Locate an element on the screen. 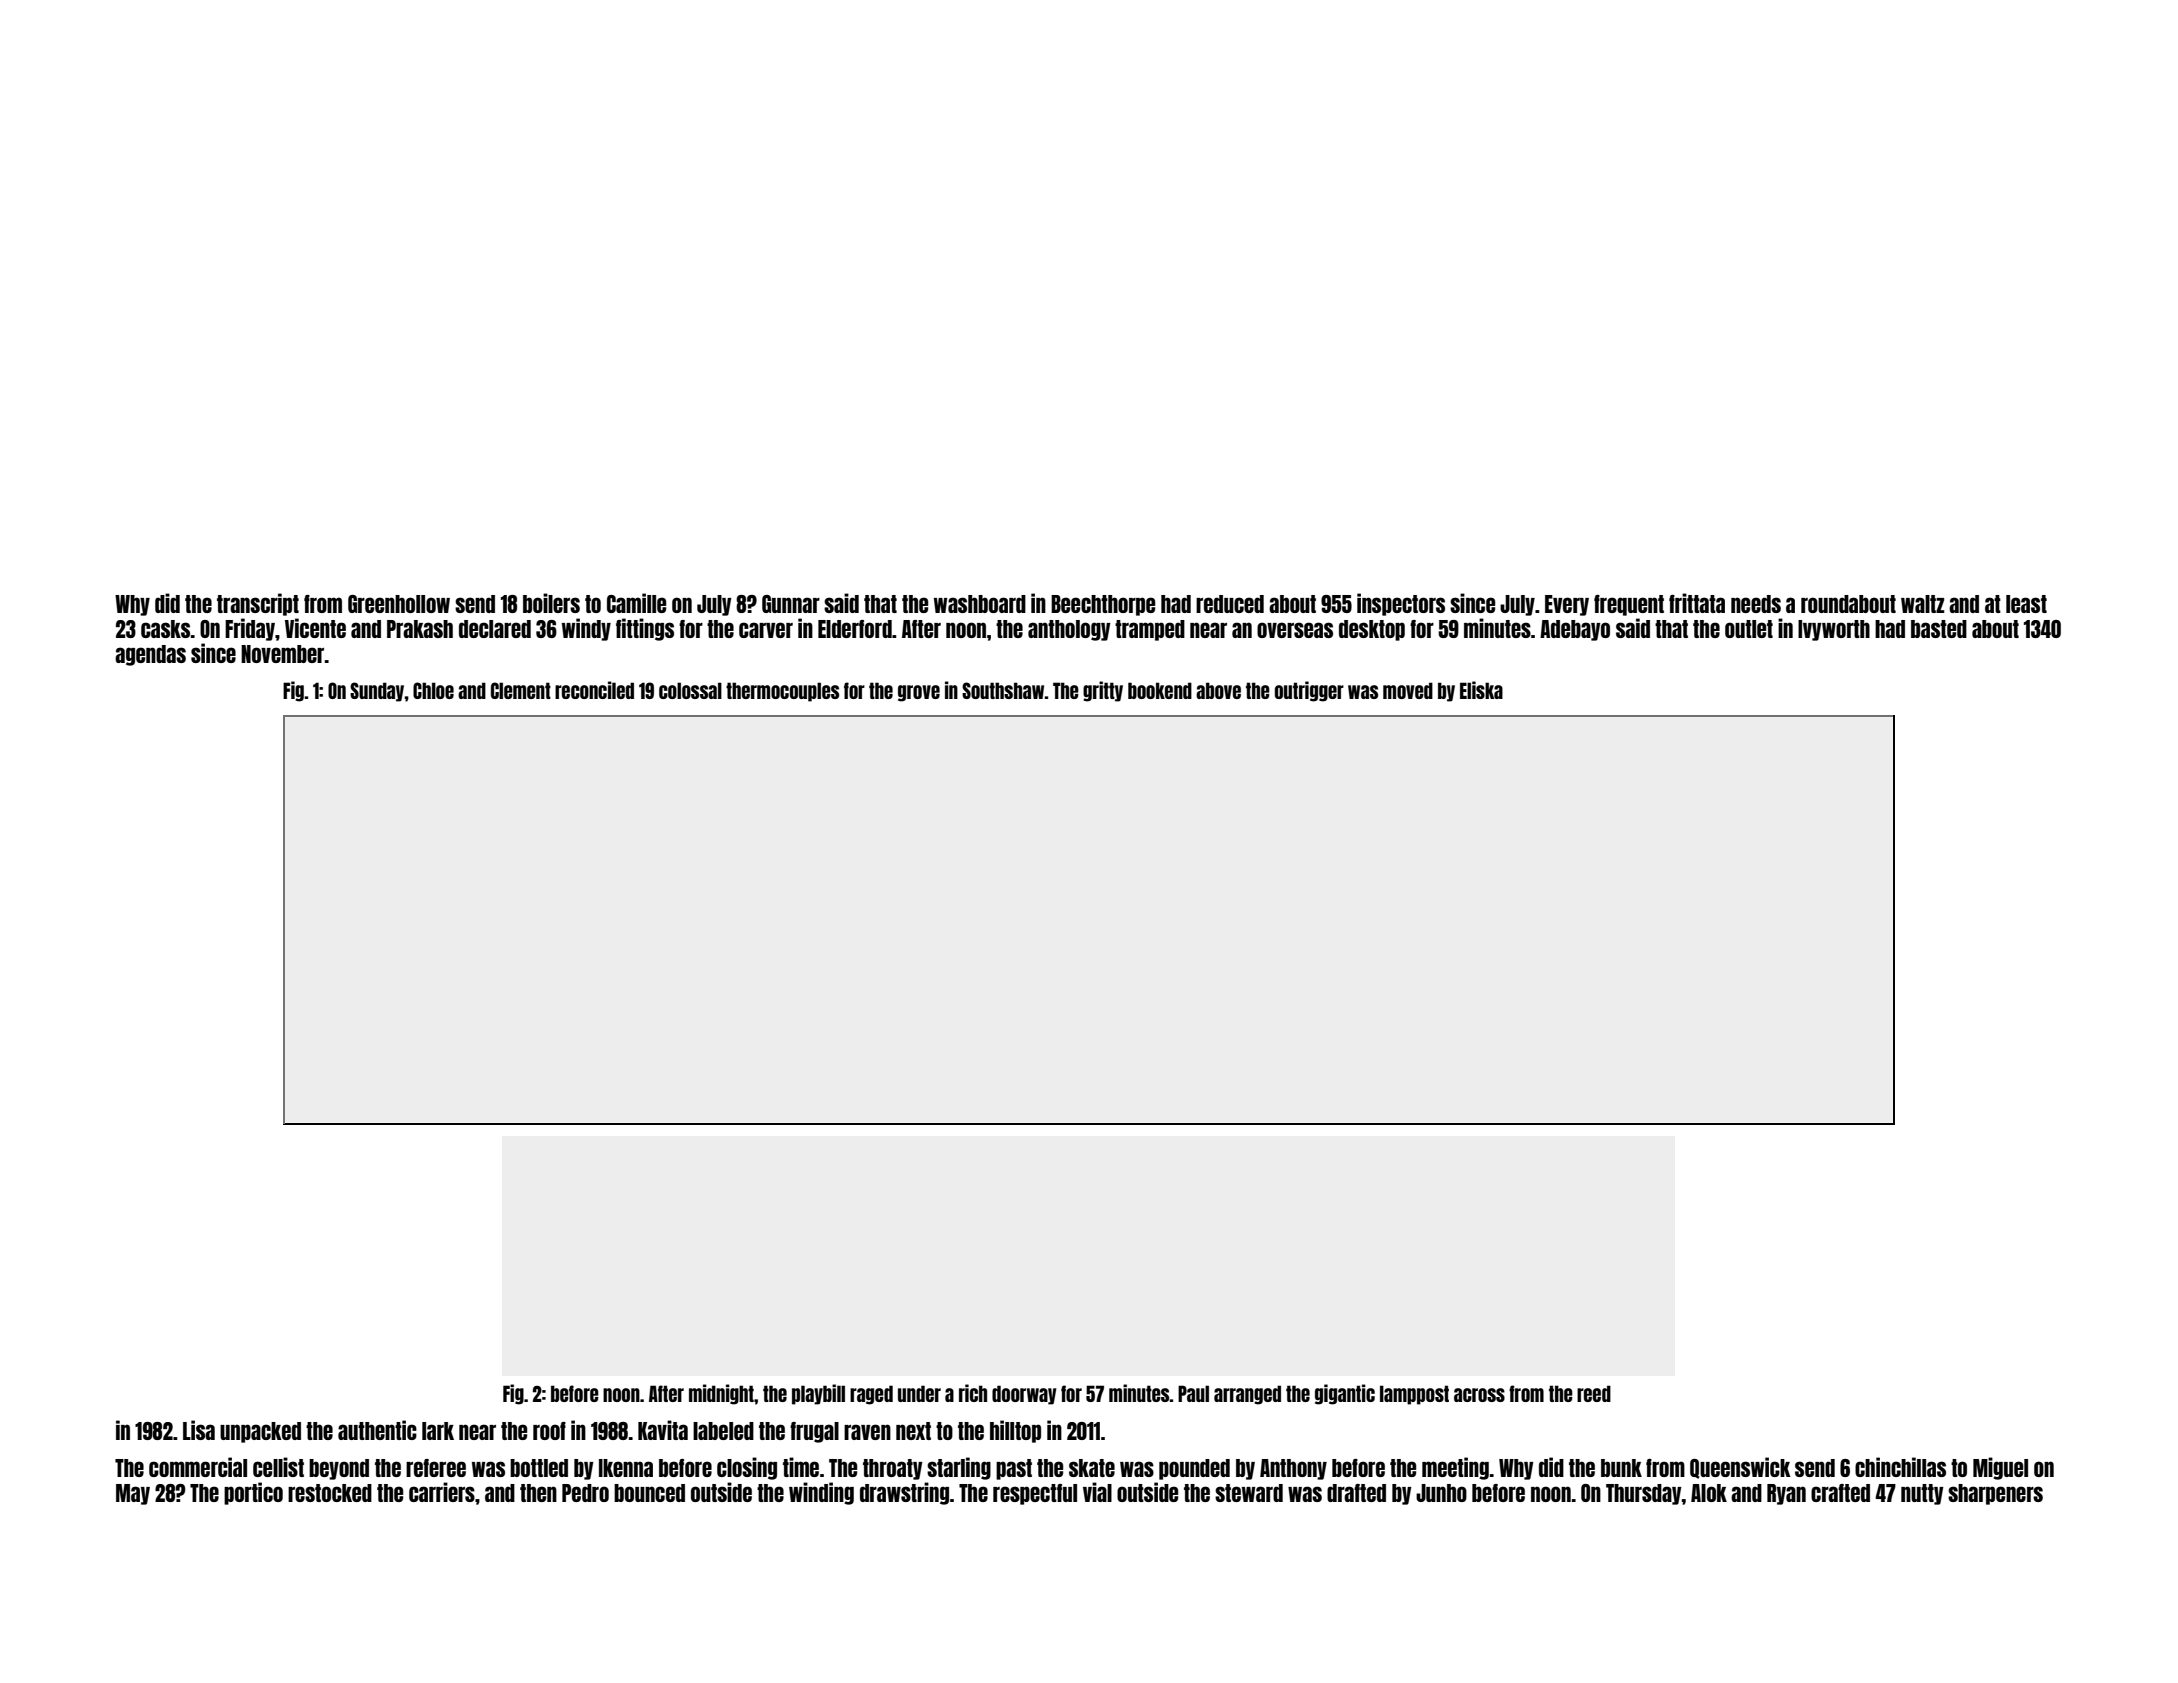  playbill is located at coordinates (818, 1394).
